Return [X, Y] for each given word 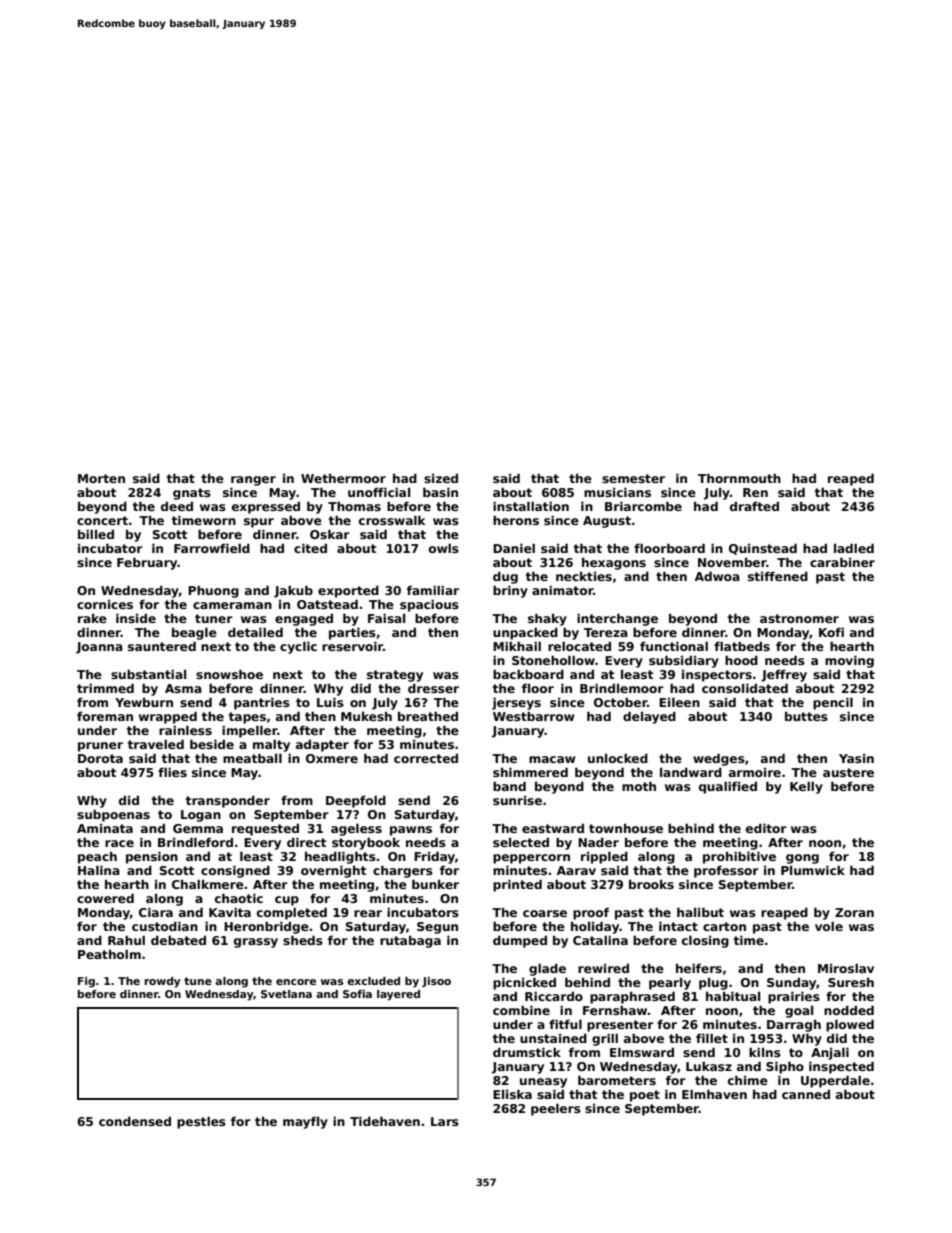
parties [352, 633]
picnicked [524, 983]
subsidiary [684, 661]
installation [531, 506]
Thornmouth [739, 478]
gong [802, 859]
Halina [99, 870]
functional [674, 646]
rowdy [163, 982]
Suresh [851, 982]
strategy [395, 676]
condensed [135, 1121]
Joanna [99, 648]
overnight [333, 871]
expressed [266, 507]
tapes [247, 718]
